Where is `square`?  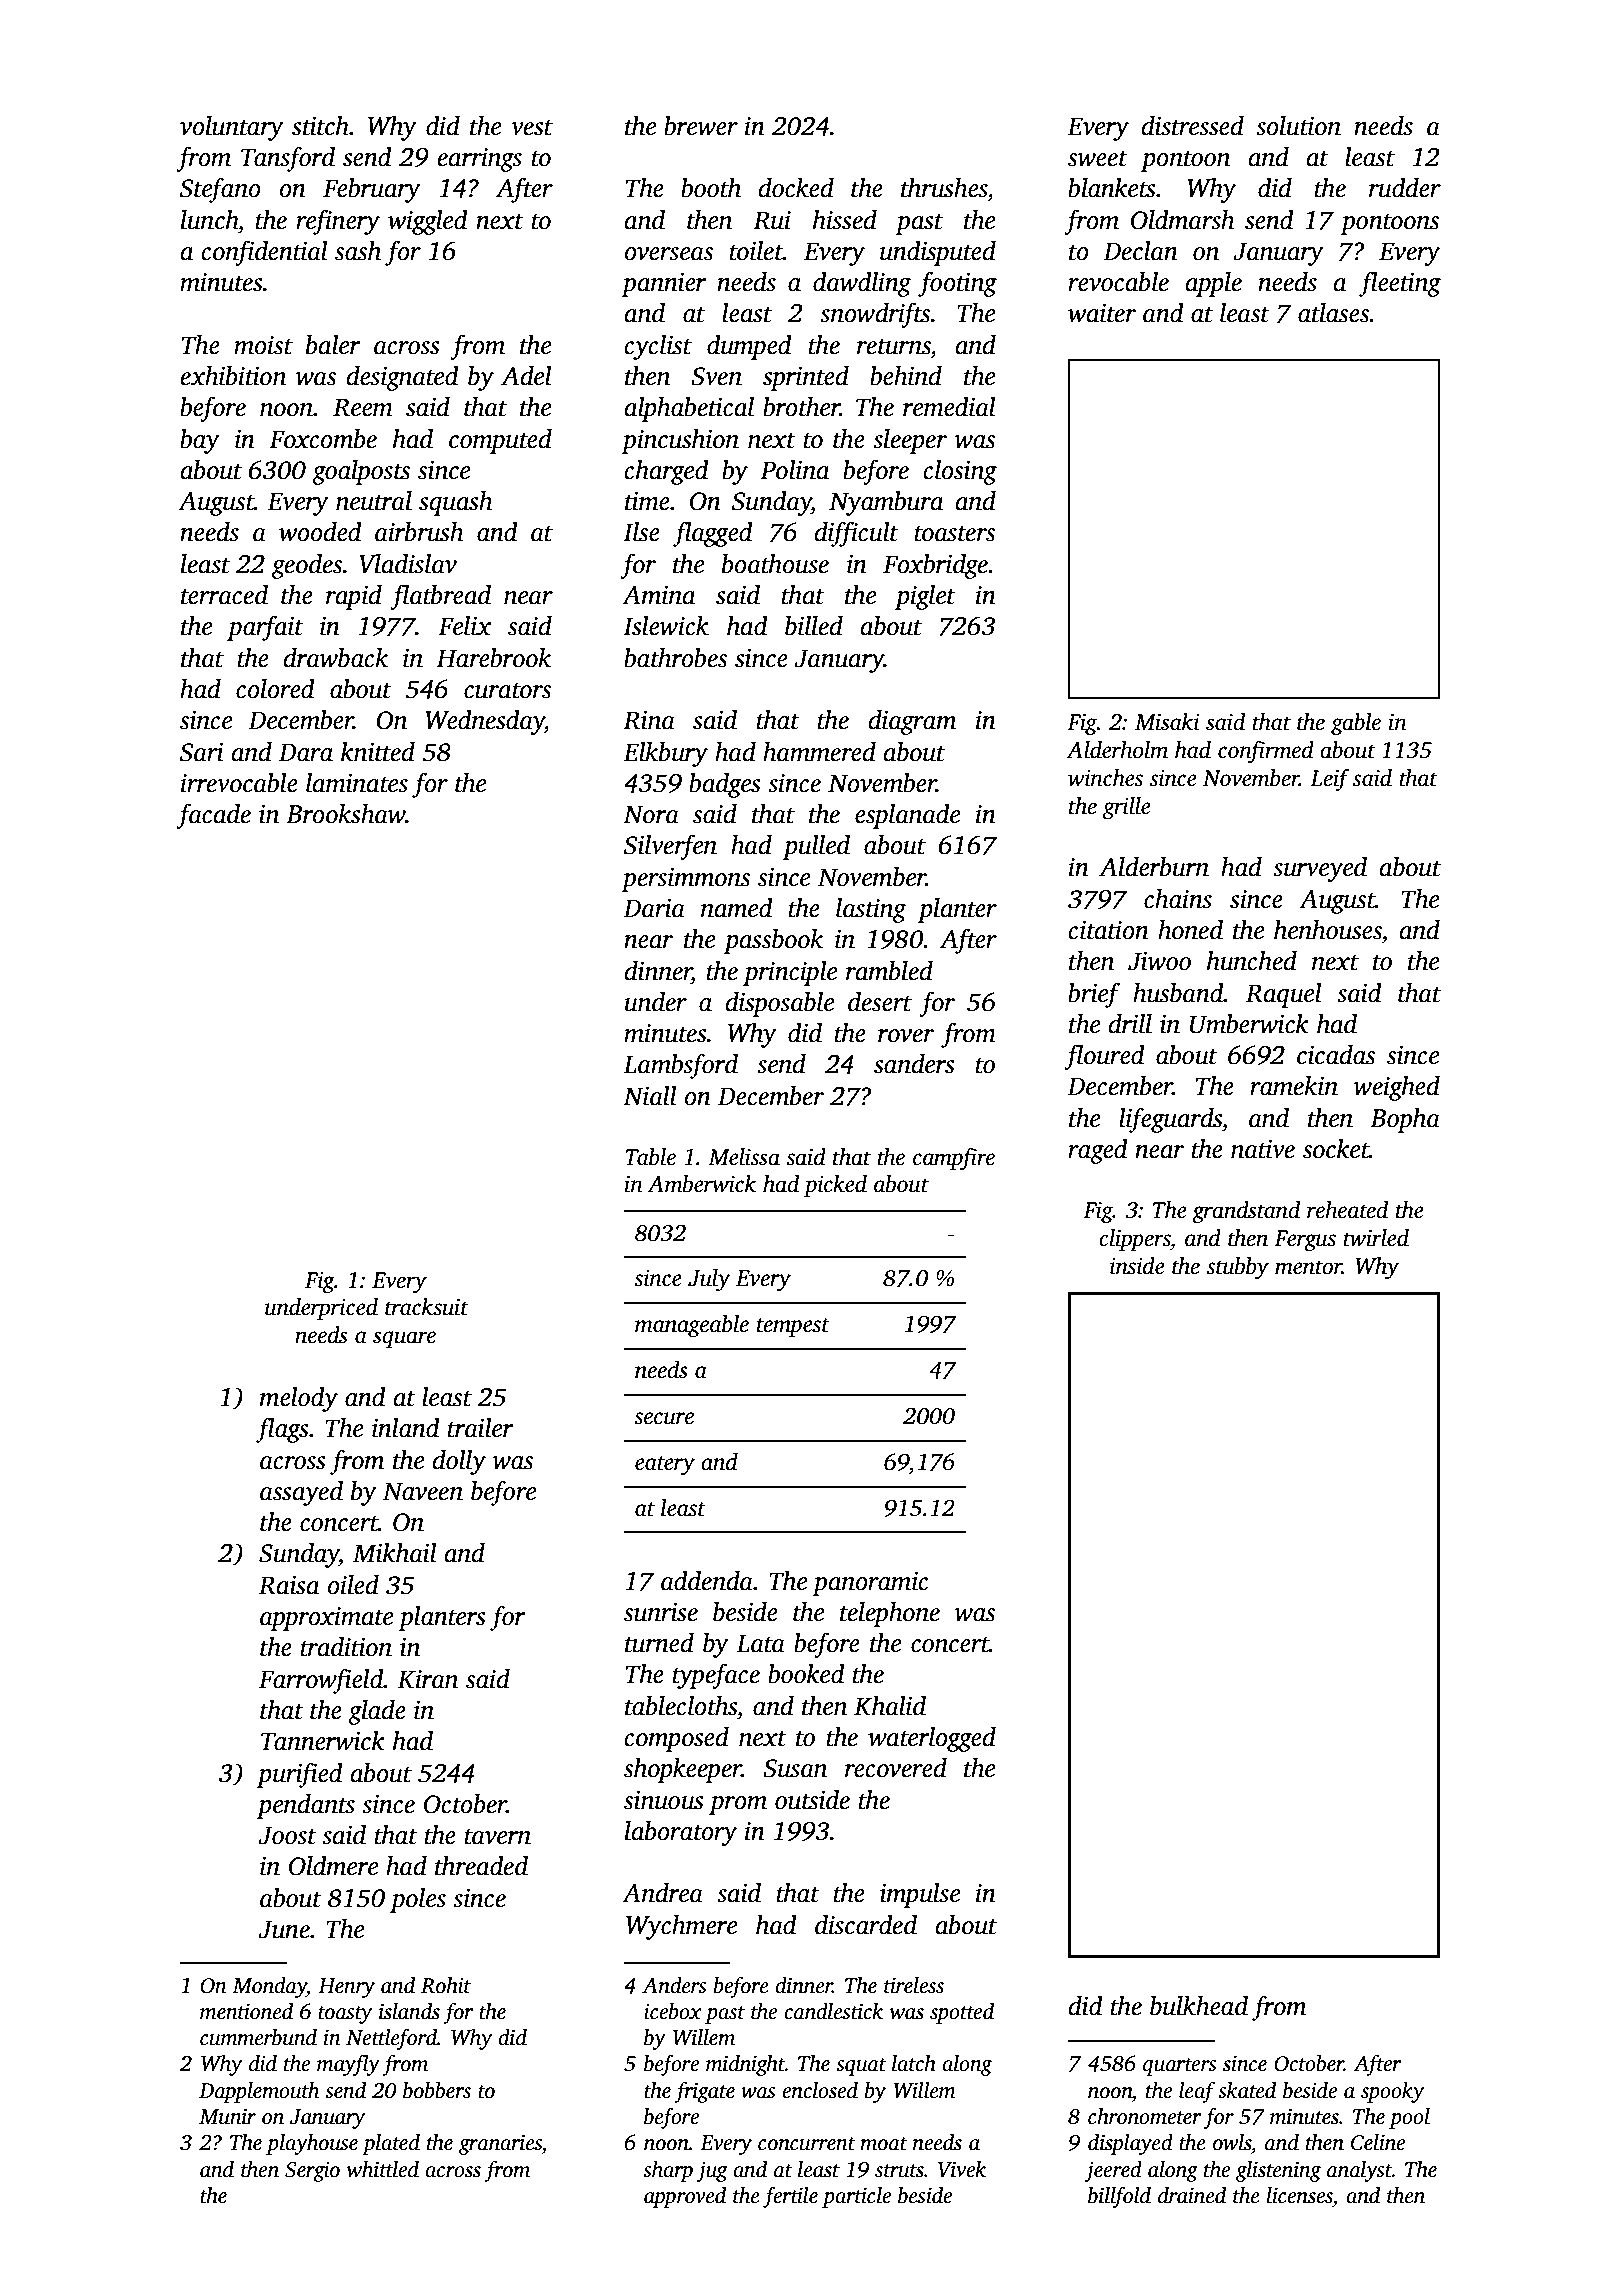 square is located at coordinates (404, 1339).
